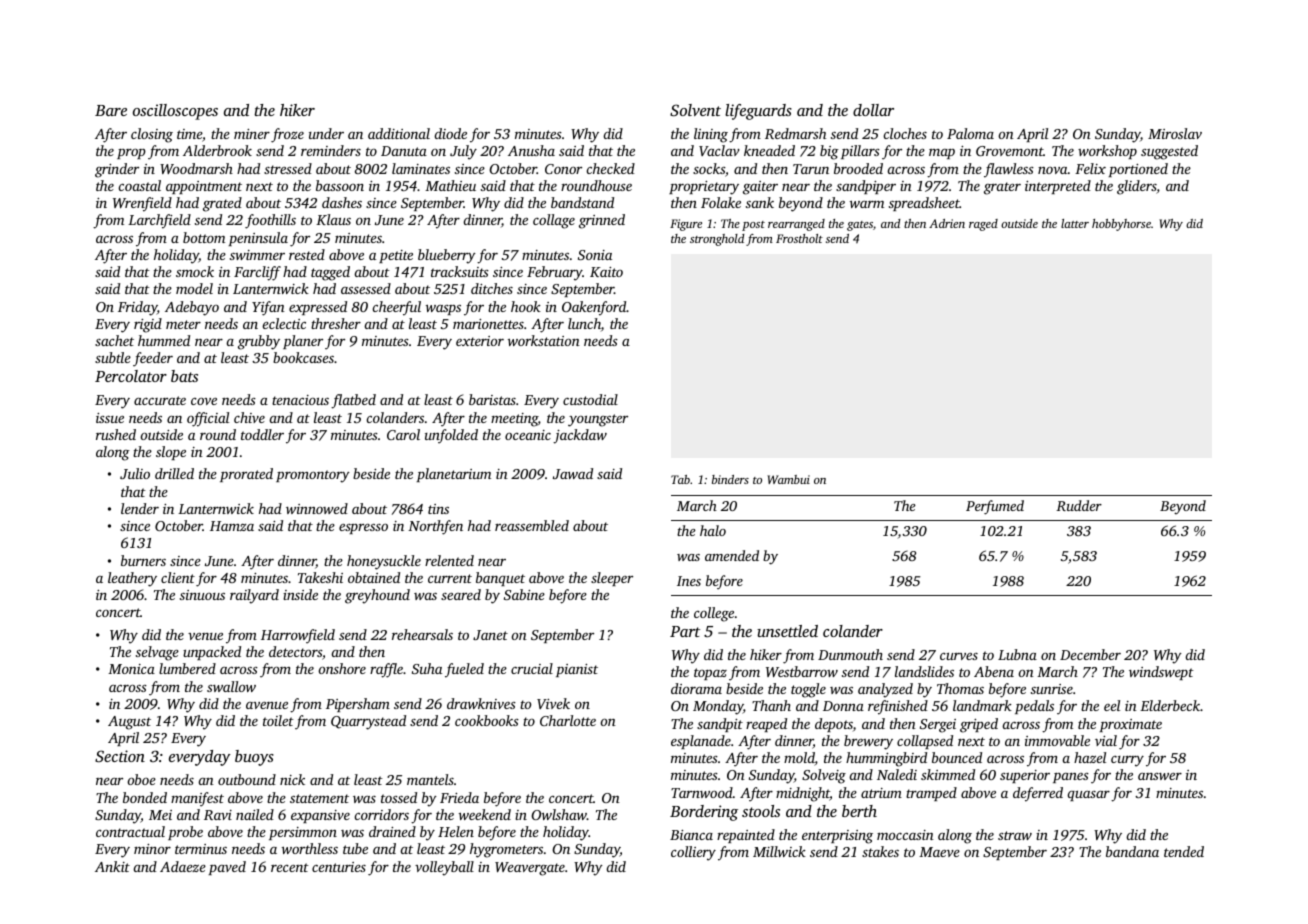 Image resolution: width=1308 pixels, height=924 pixels. I want to click on oscilloscopes, so click(175, 112).
